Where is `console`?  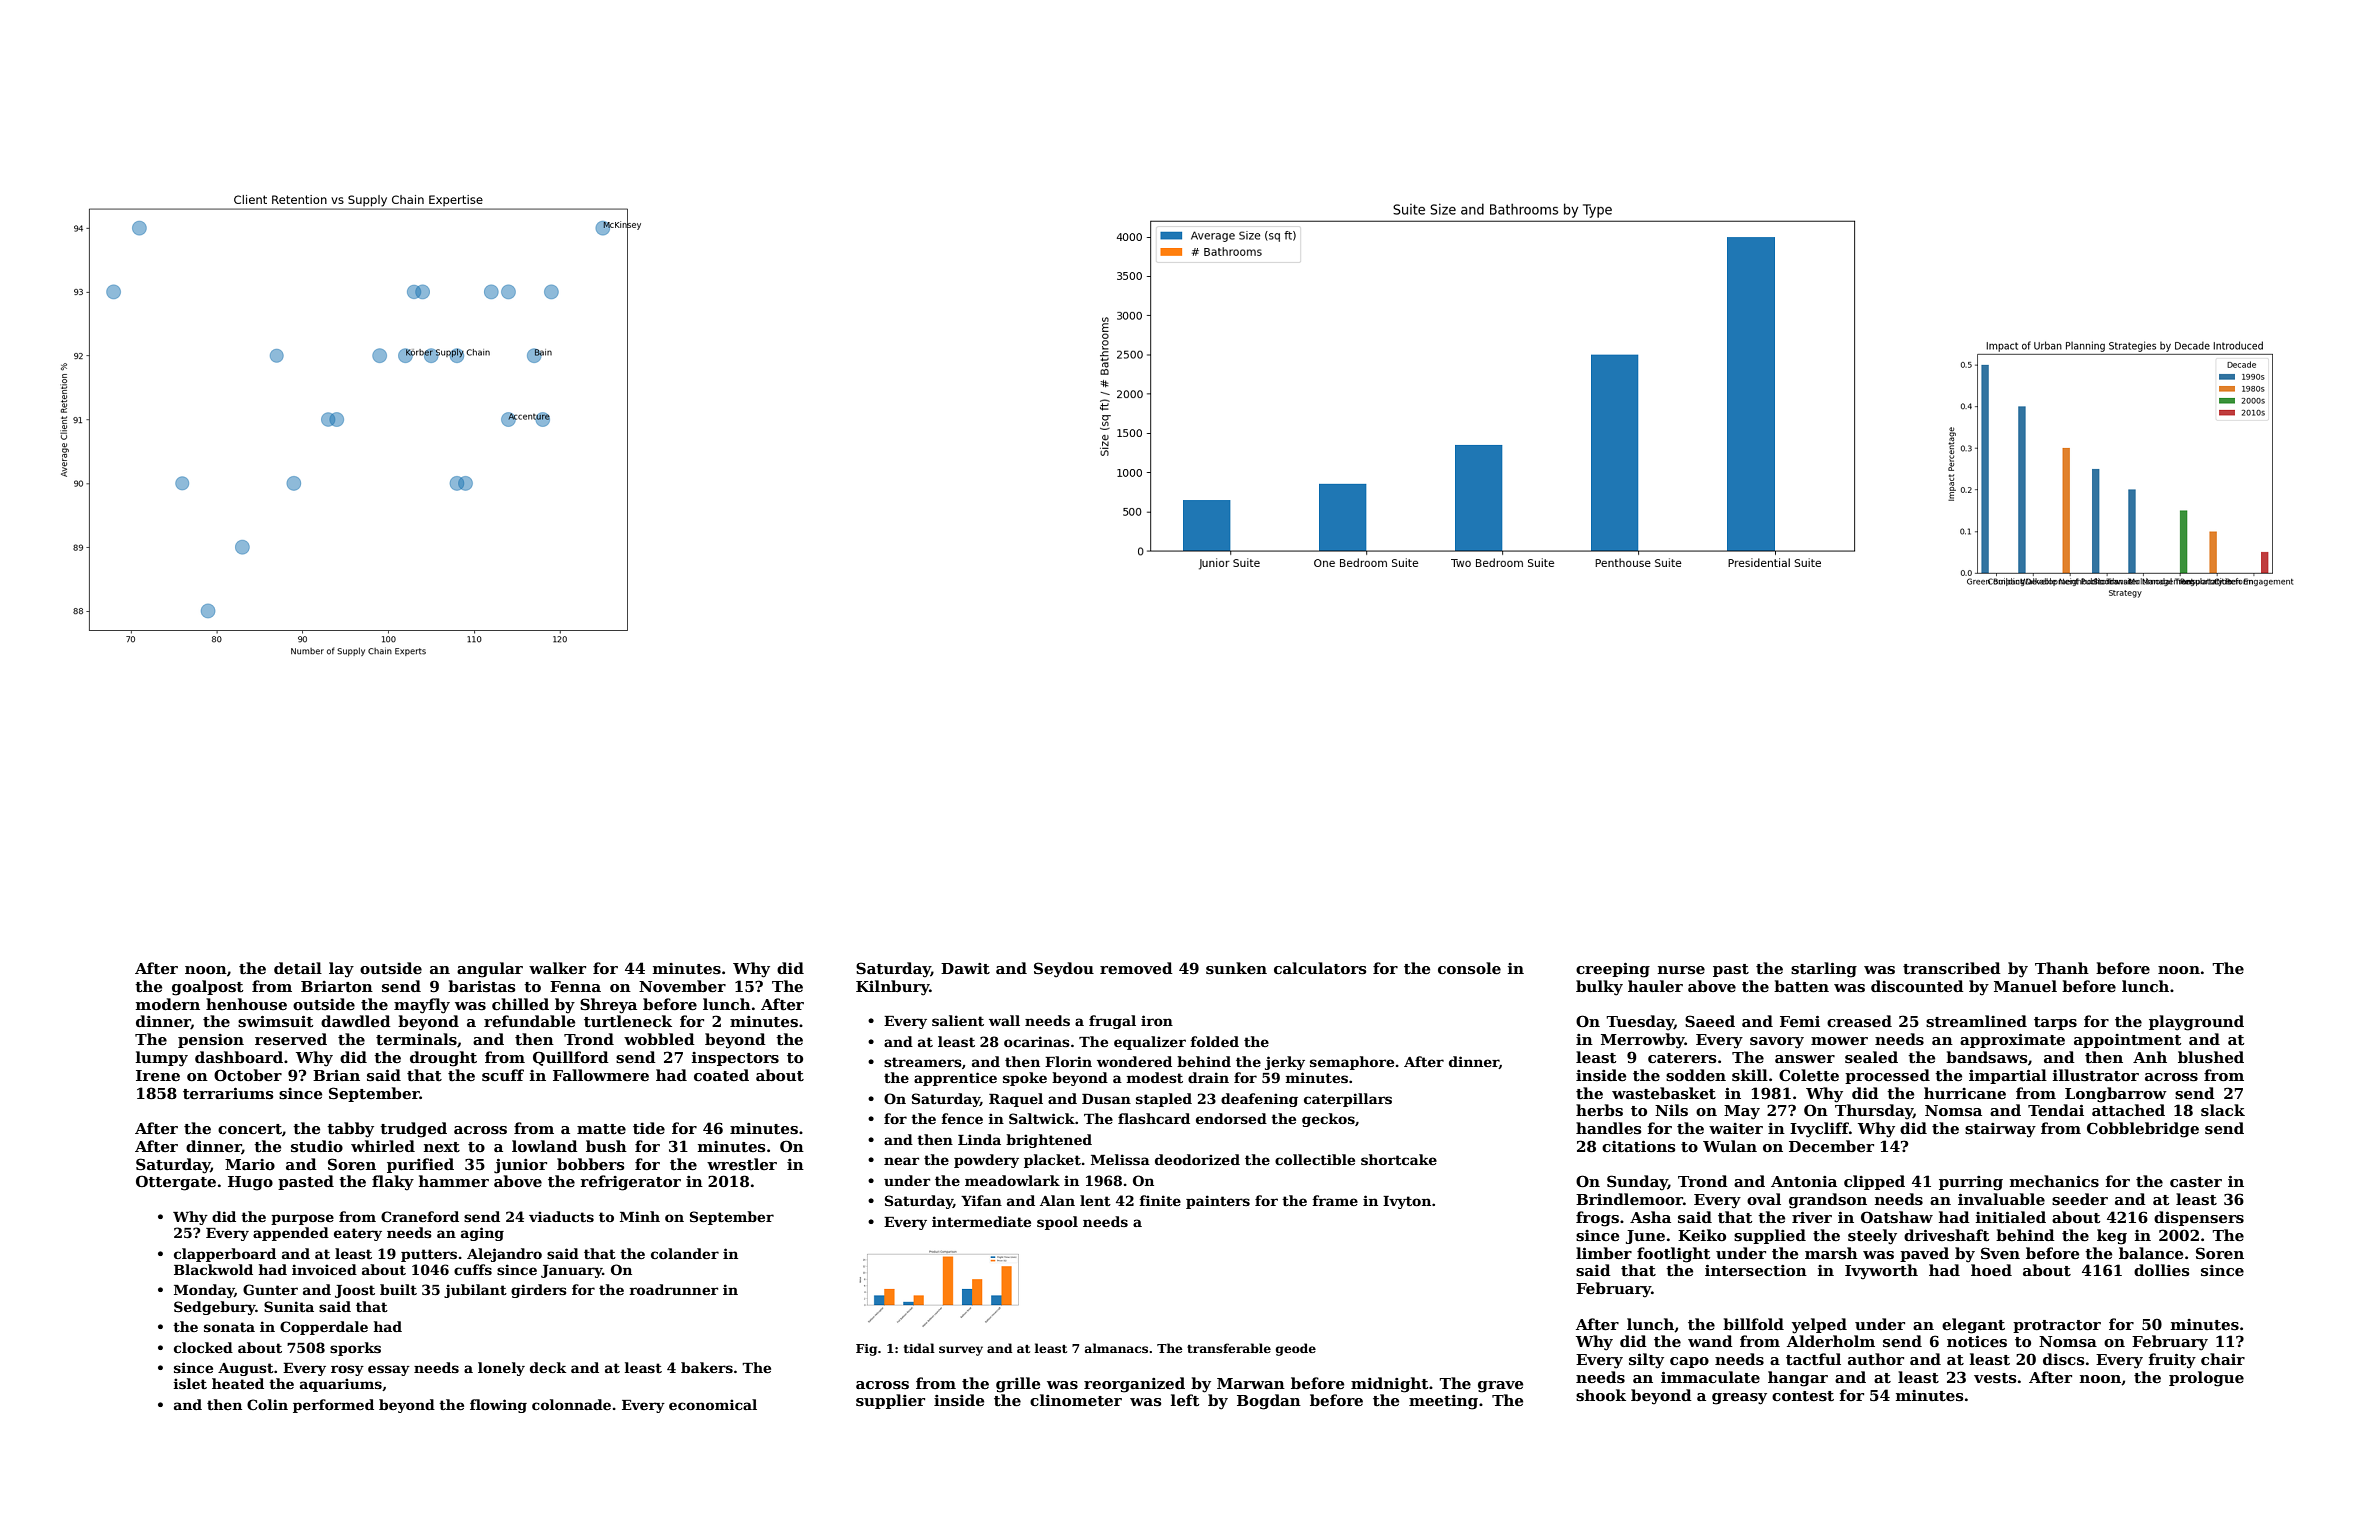 console is located at coordinates (1469, 968).
